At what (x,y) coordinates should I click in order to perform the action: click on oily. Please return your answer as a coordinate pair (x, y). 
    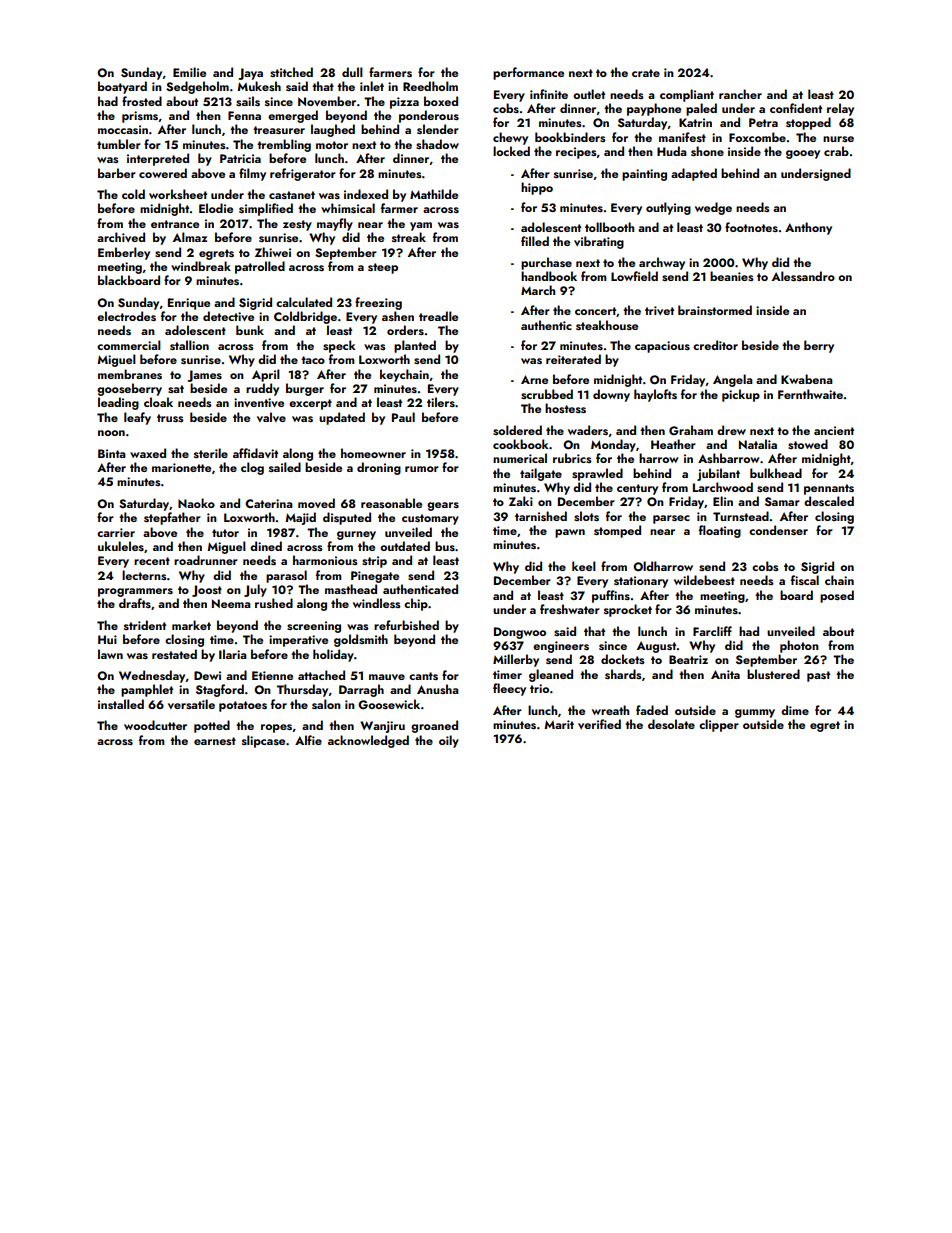
    Looking at the image, I should click on (449, 741).
